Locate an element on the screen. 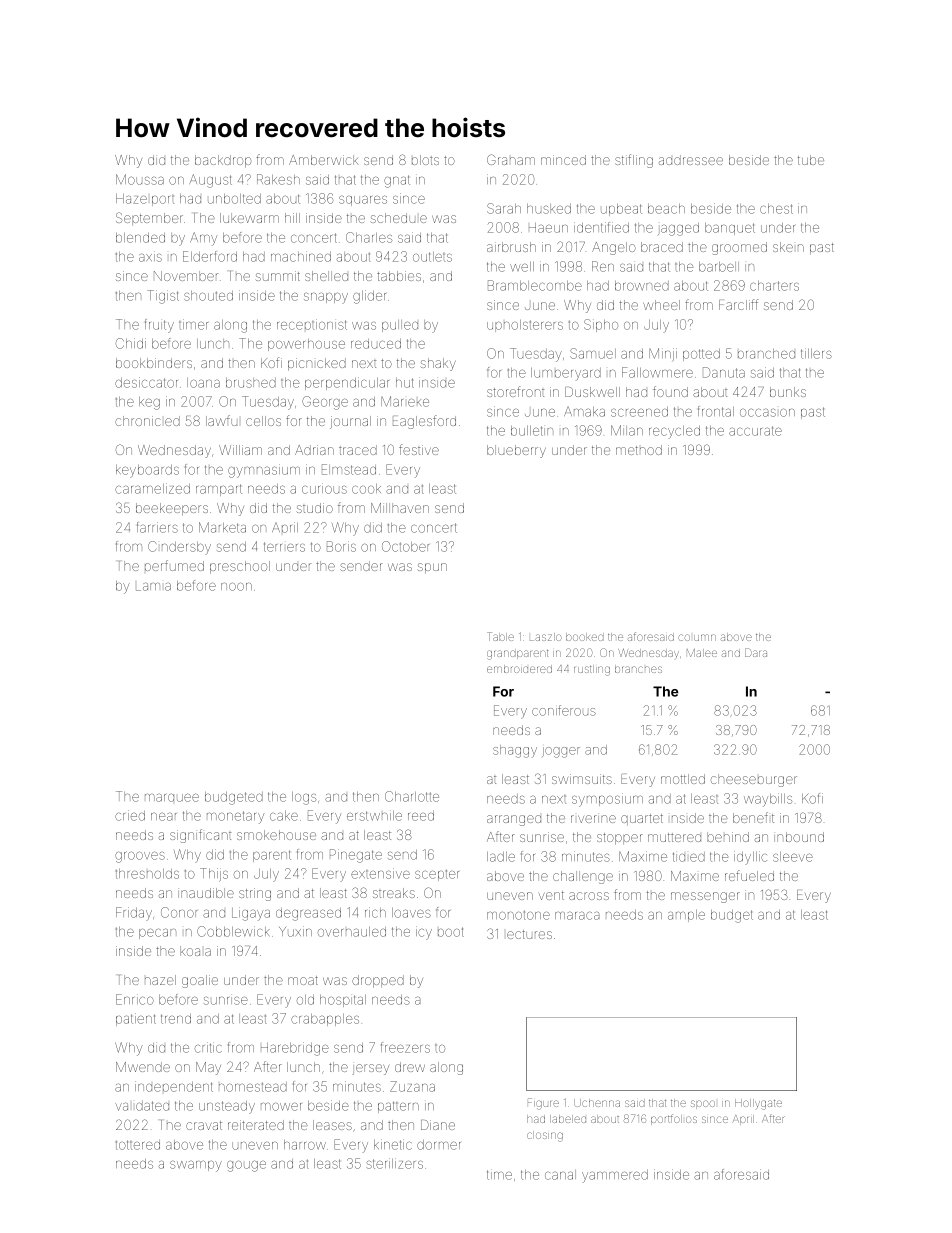  tube is located at coordinates (811, 160).
